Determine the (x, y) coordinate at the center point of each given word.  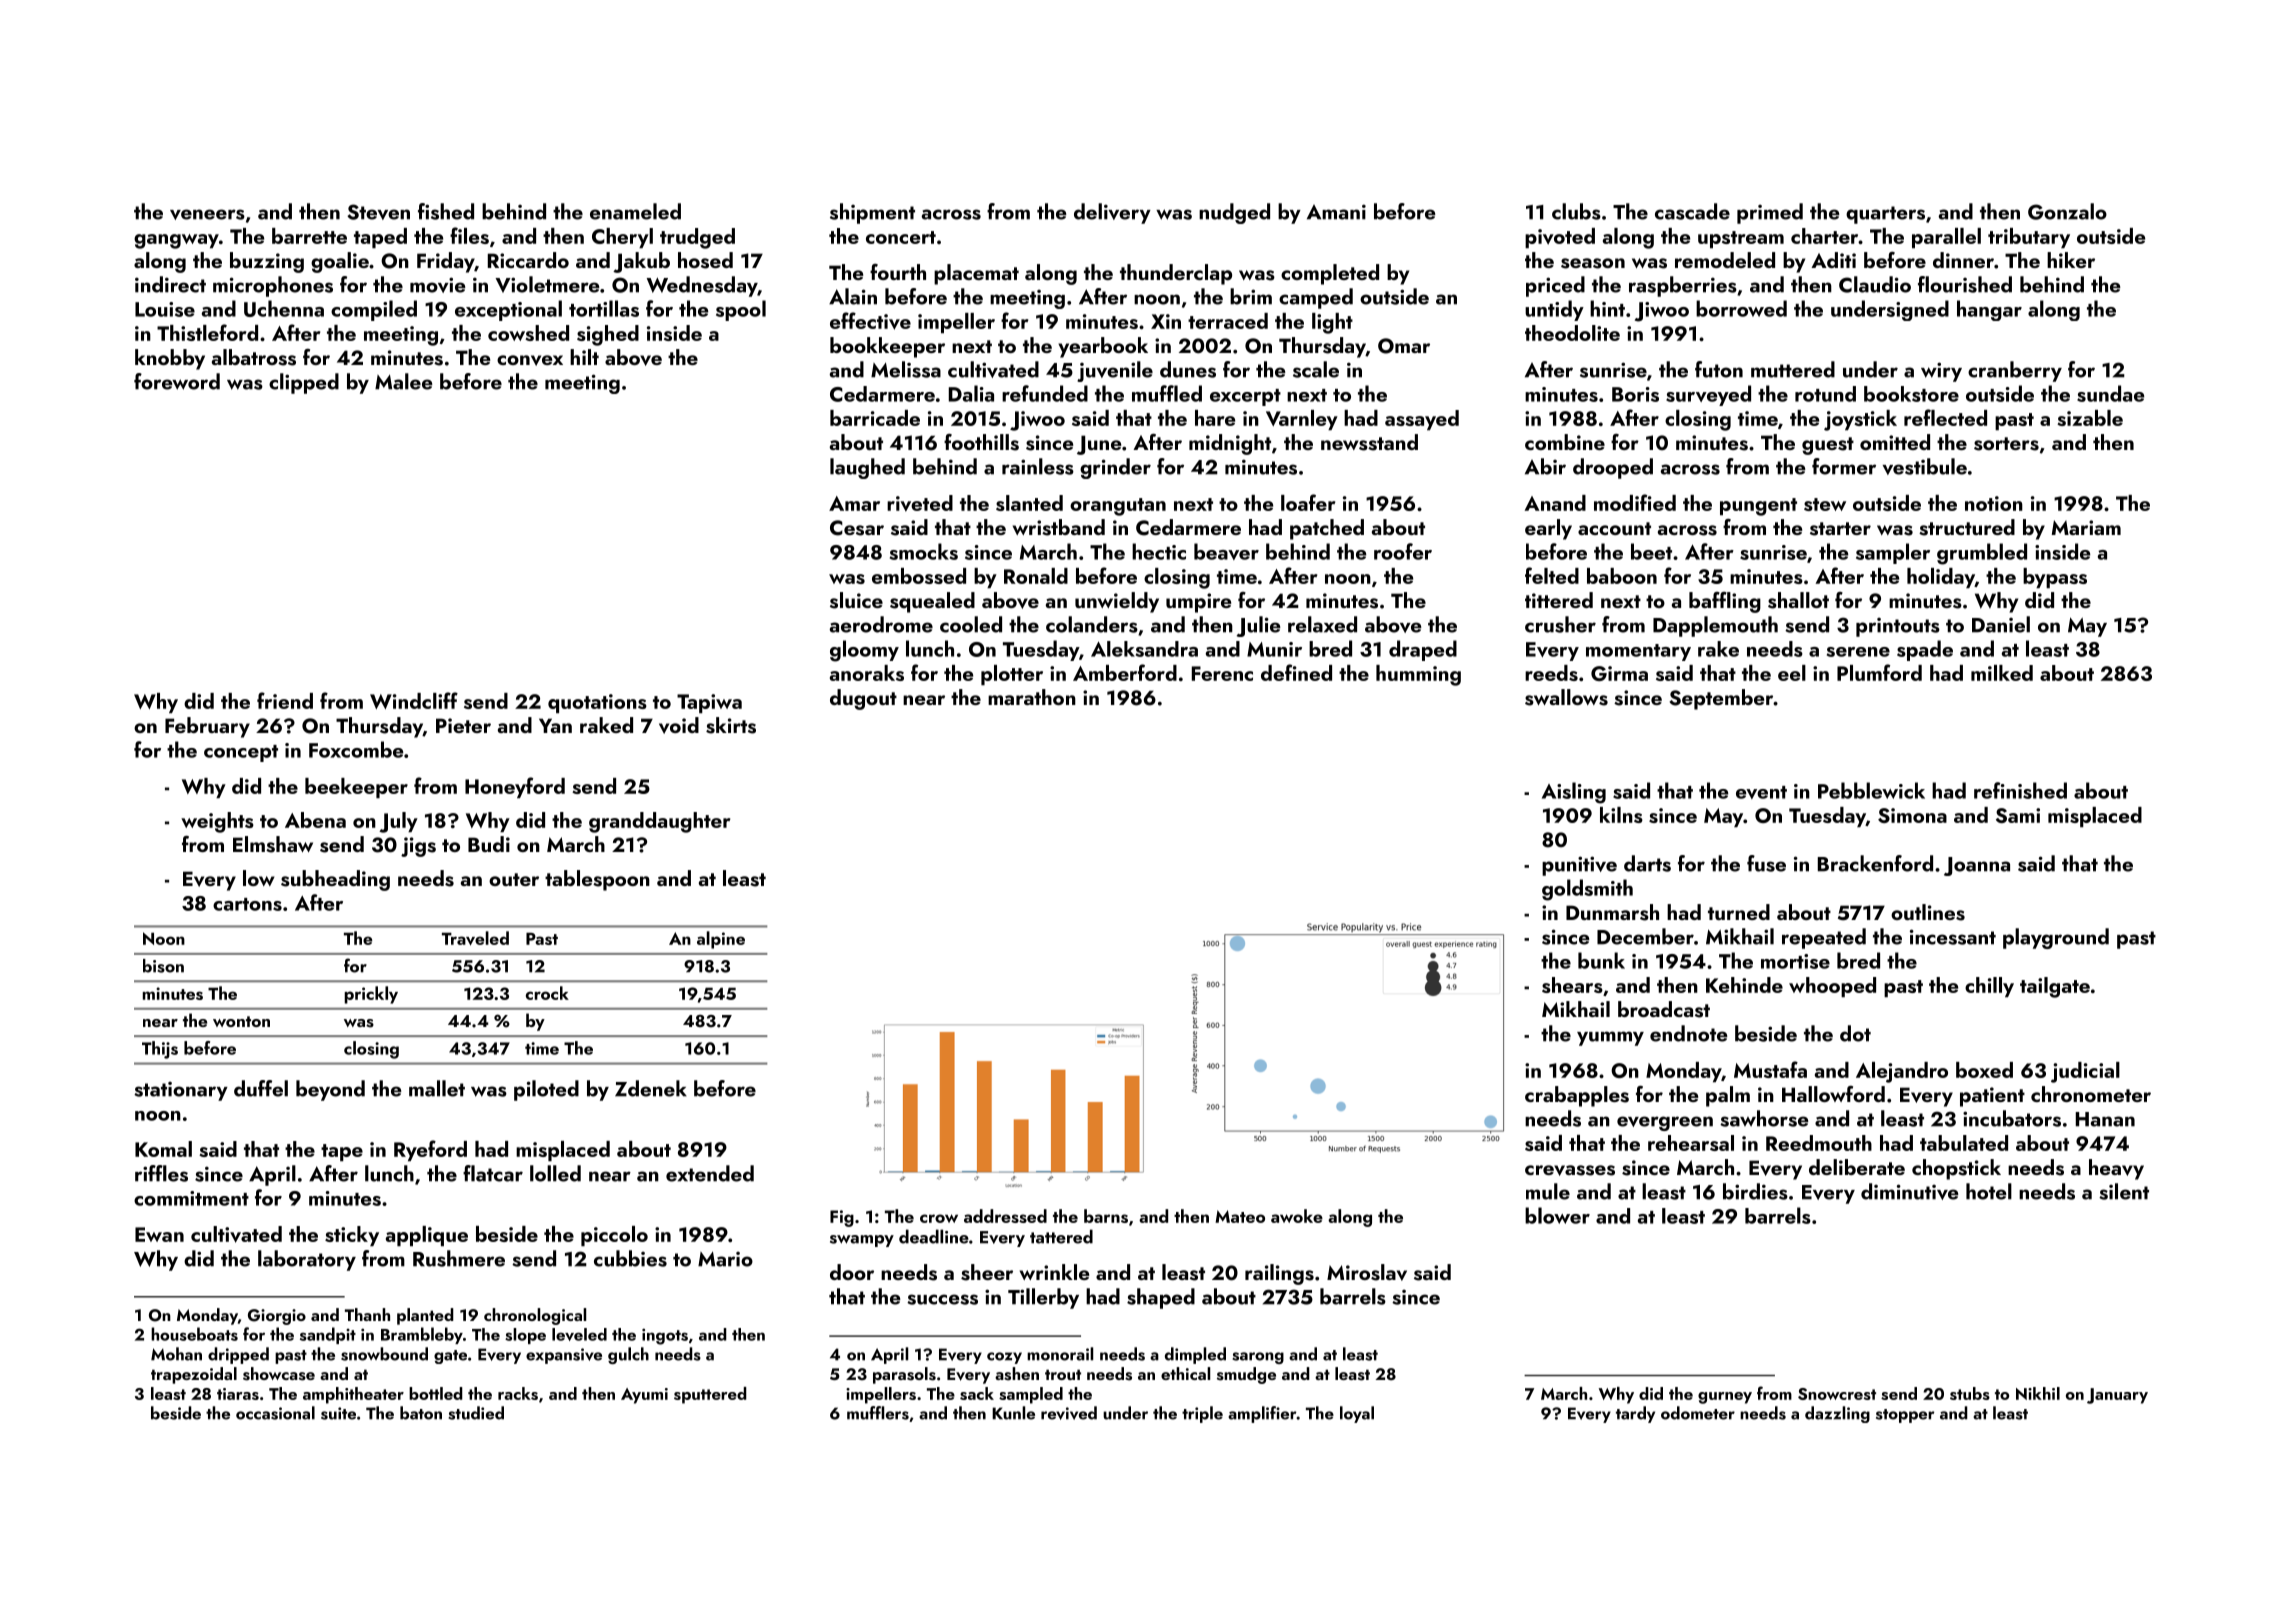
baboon (1622, 576)
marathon (1032, 697)
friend (285, 700)
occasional (275, 1413)
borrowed (1741, 308)
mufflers (878, 1413)
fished (446, 211)
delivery (1112, 213)
